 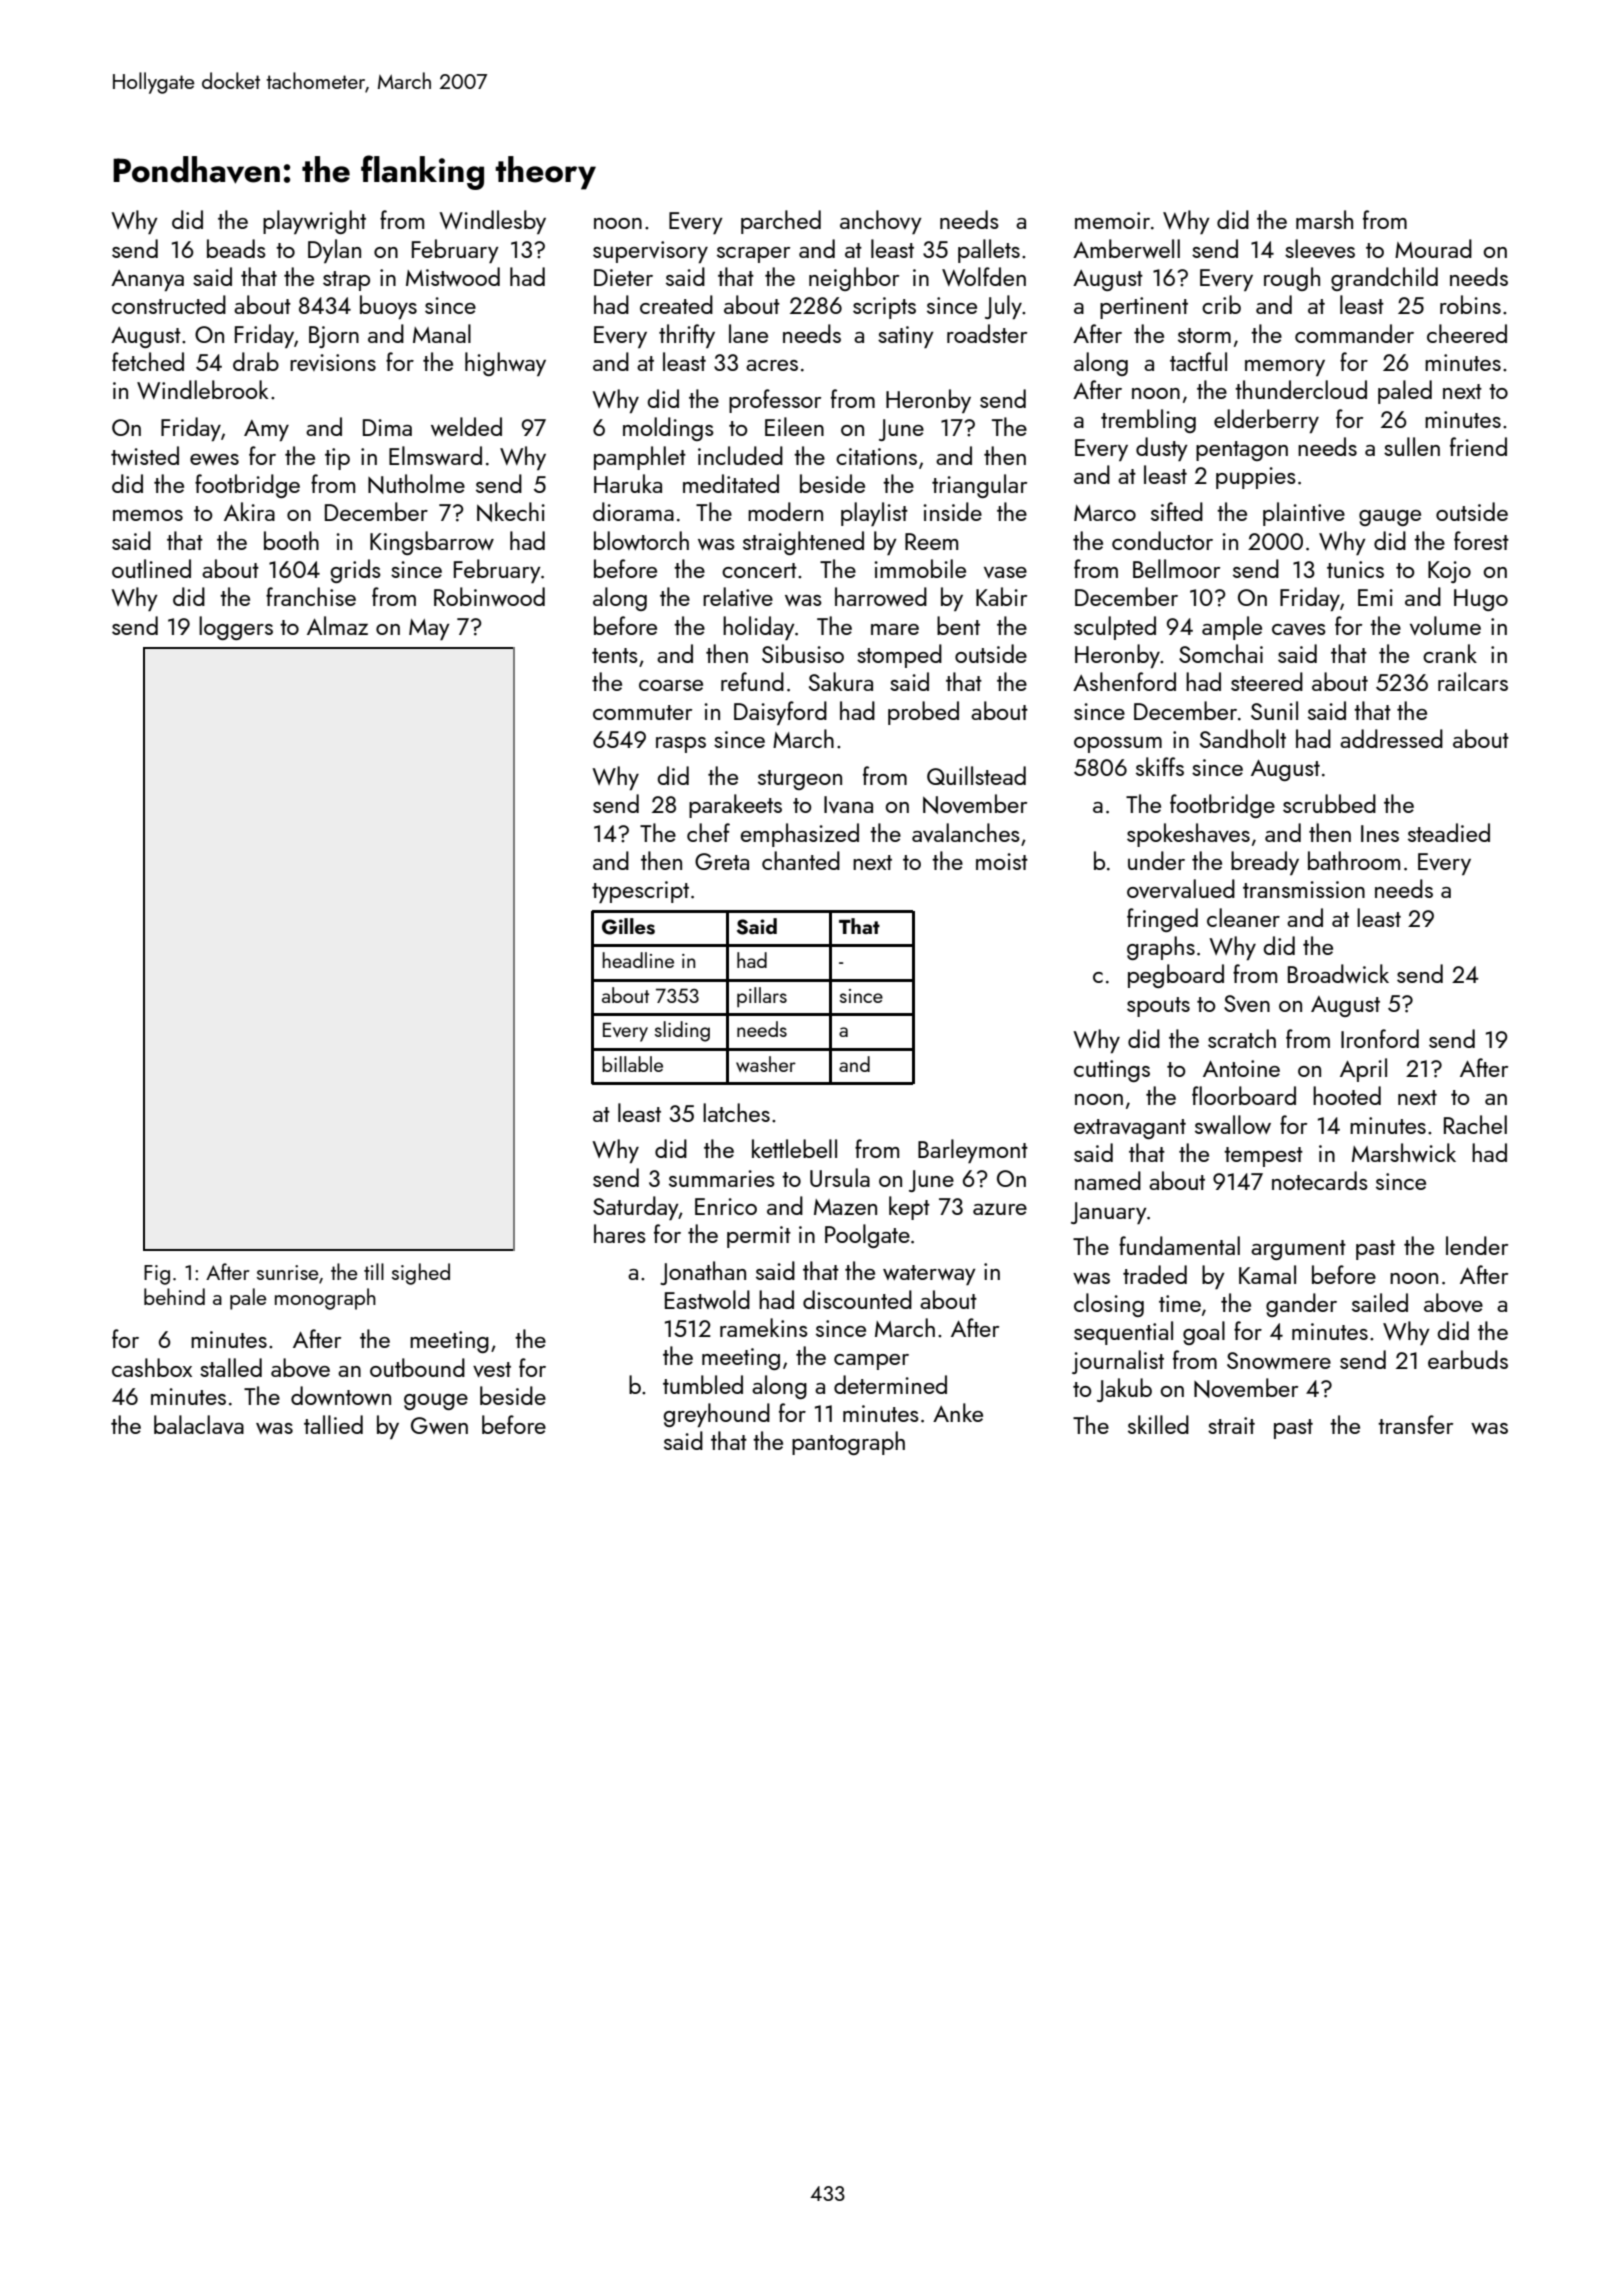 What do you see at coordinates (1274, 710) in the screenshot?
I see `Sunil` at bounding box center [1274, 710].
